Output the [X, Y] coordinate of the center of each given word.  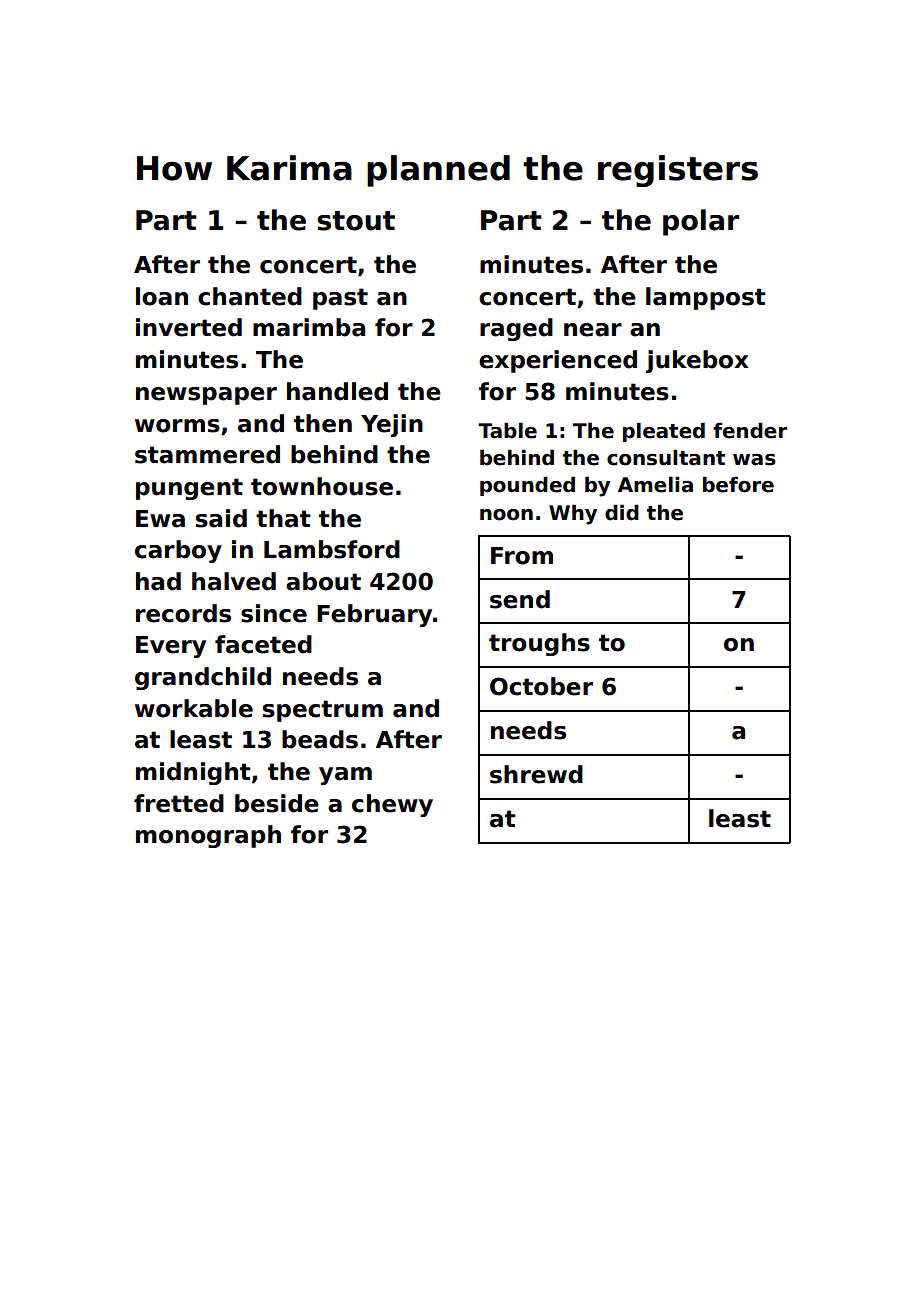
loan [162, 296]
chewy [392, 805]
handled [337, 391]
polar [701, 222]
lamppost [706, 298]
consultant [666, 457]
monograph [208, 836]
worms [177, 426]
